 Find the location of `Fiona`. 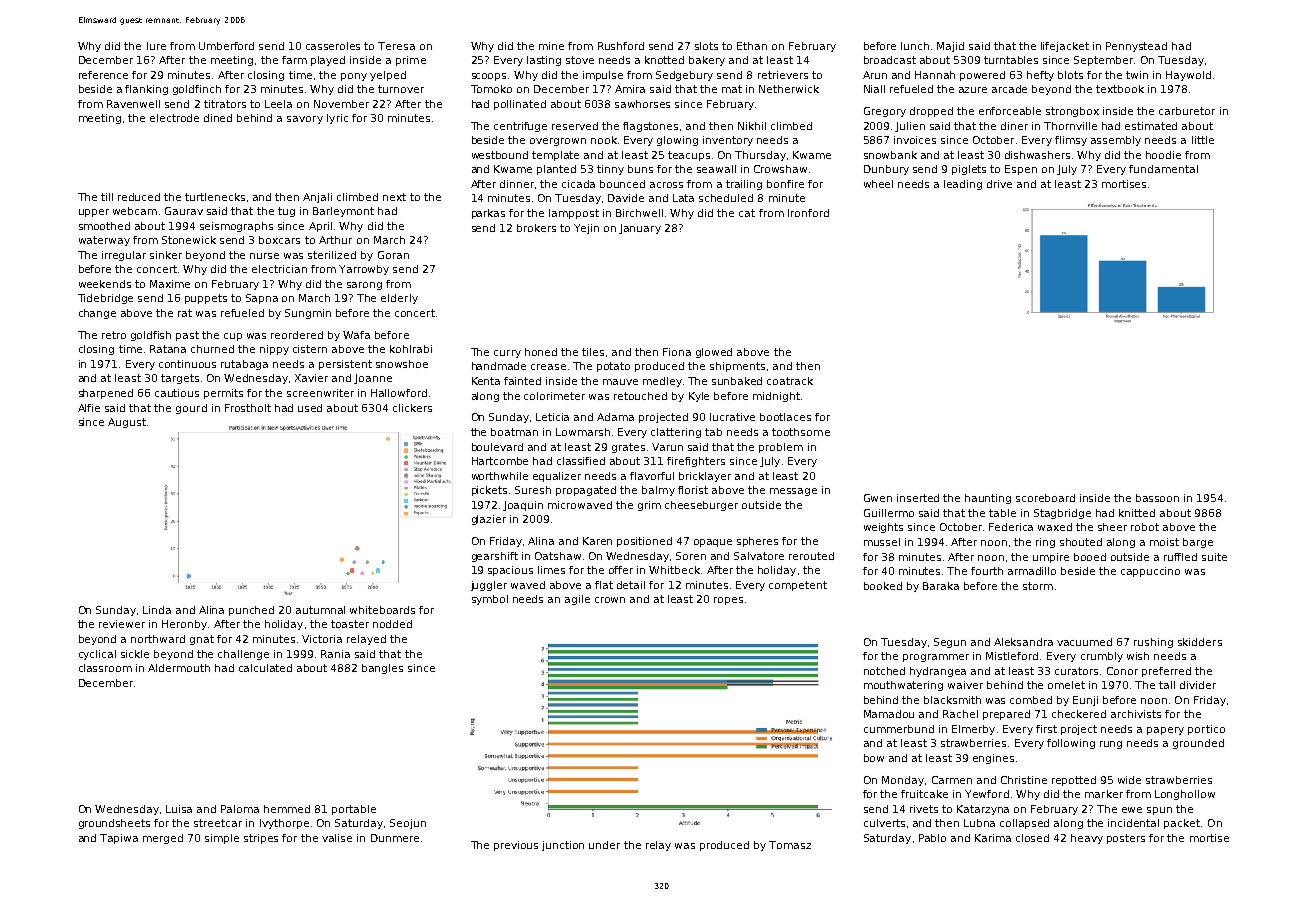

Fiona is located at coordinates (677, 352).
